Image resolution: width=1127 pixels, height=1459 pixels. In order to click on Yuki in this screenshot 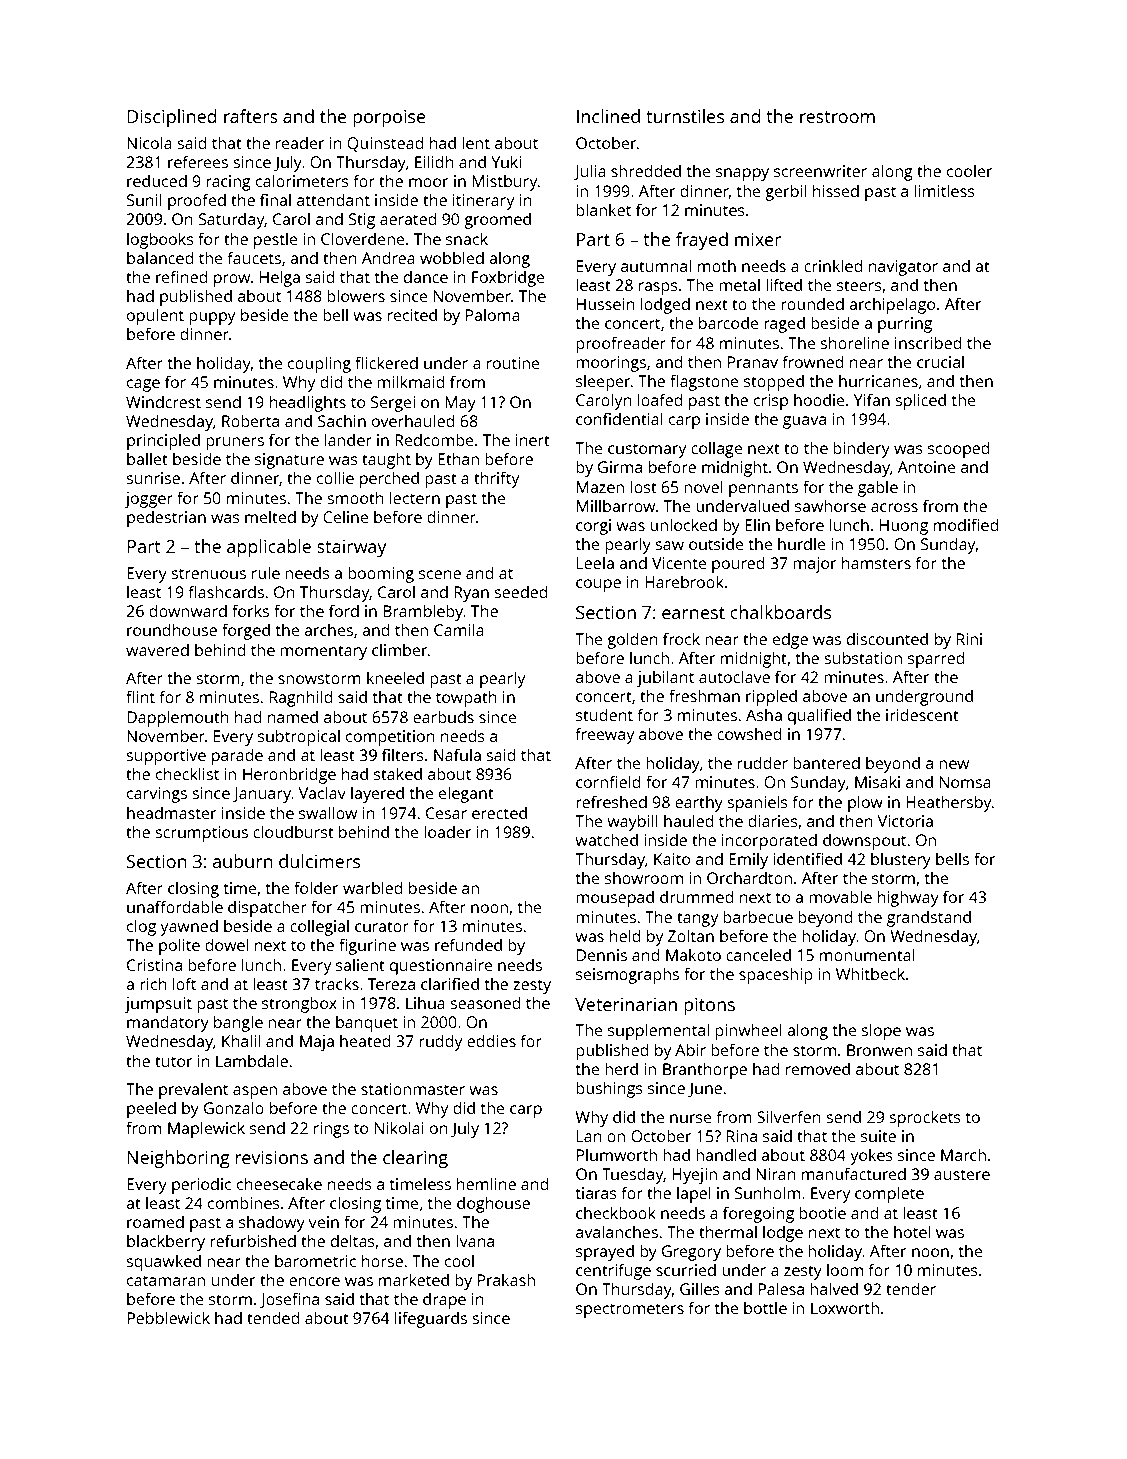, I will do `click(506, 161)`.
